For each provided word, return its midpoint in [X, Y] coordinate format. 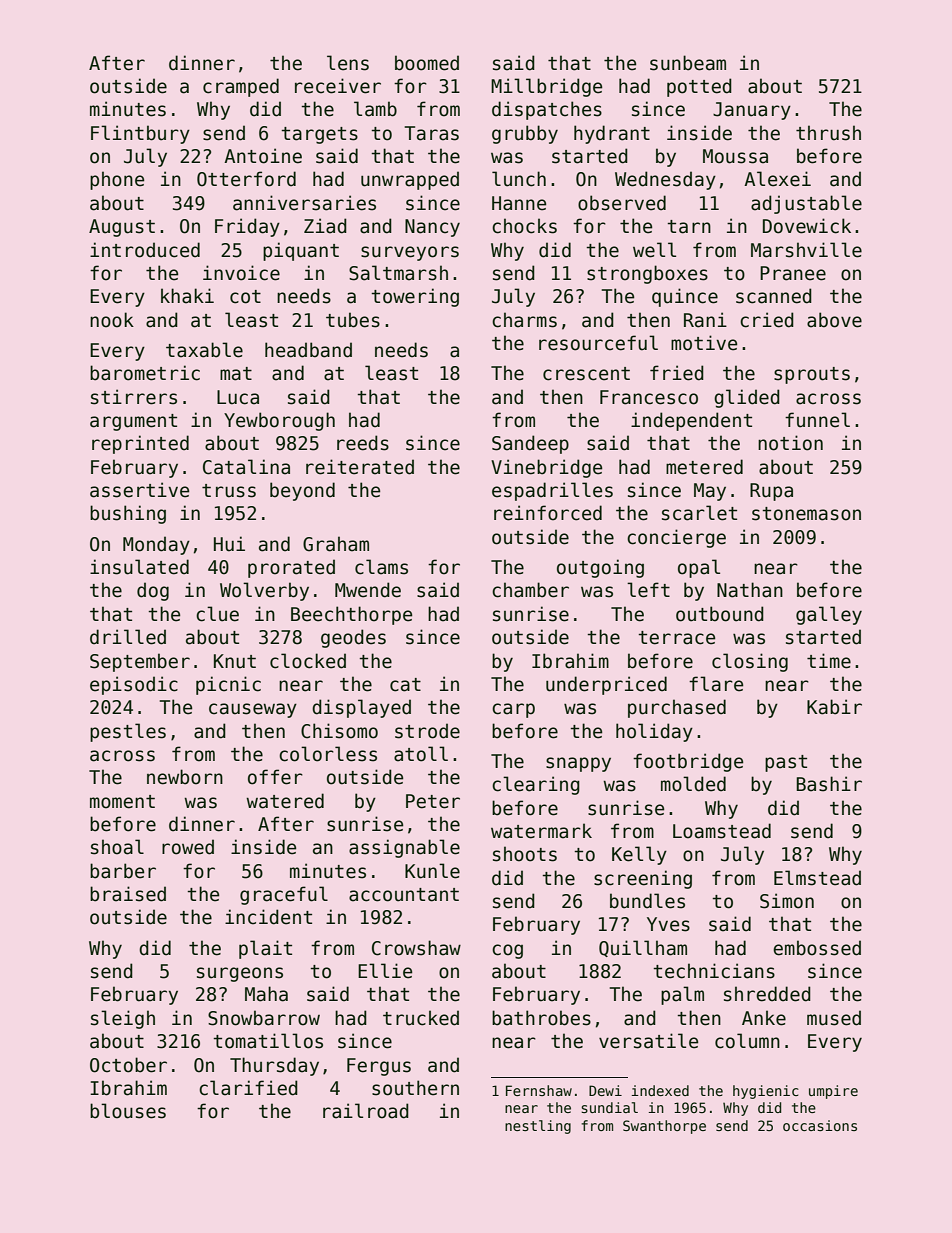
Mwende [368, 590]
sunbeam [688, 63]
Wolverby [264, 591]
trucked [421, 1018]
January [752, 111]
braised [128, 894]
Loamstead [722, 831]
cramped [241, 87]
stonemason [806, 514]
